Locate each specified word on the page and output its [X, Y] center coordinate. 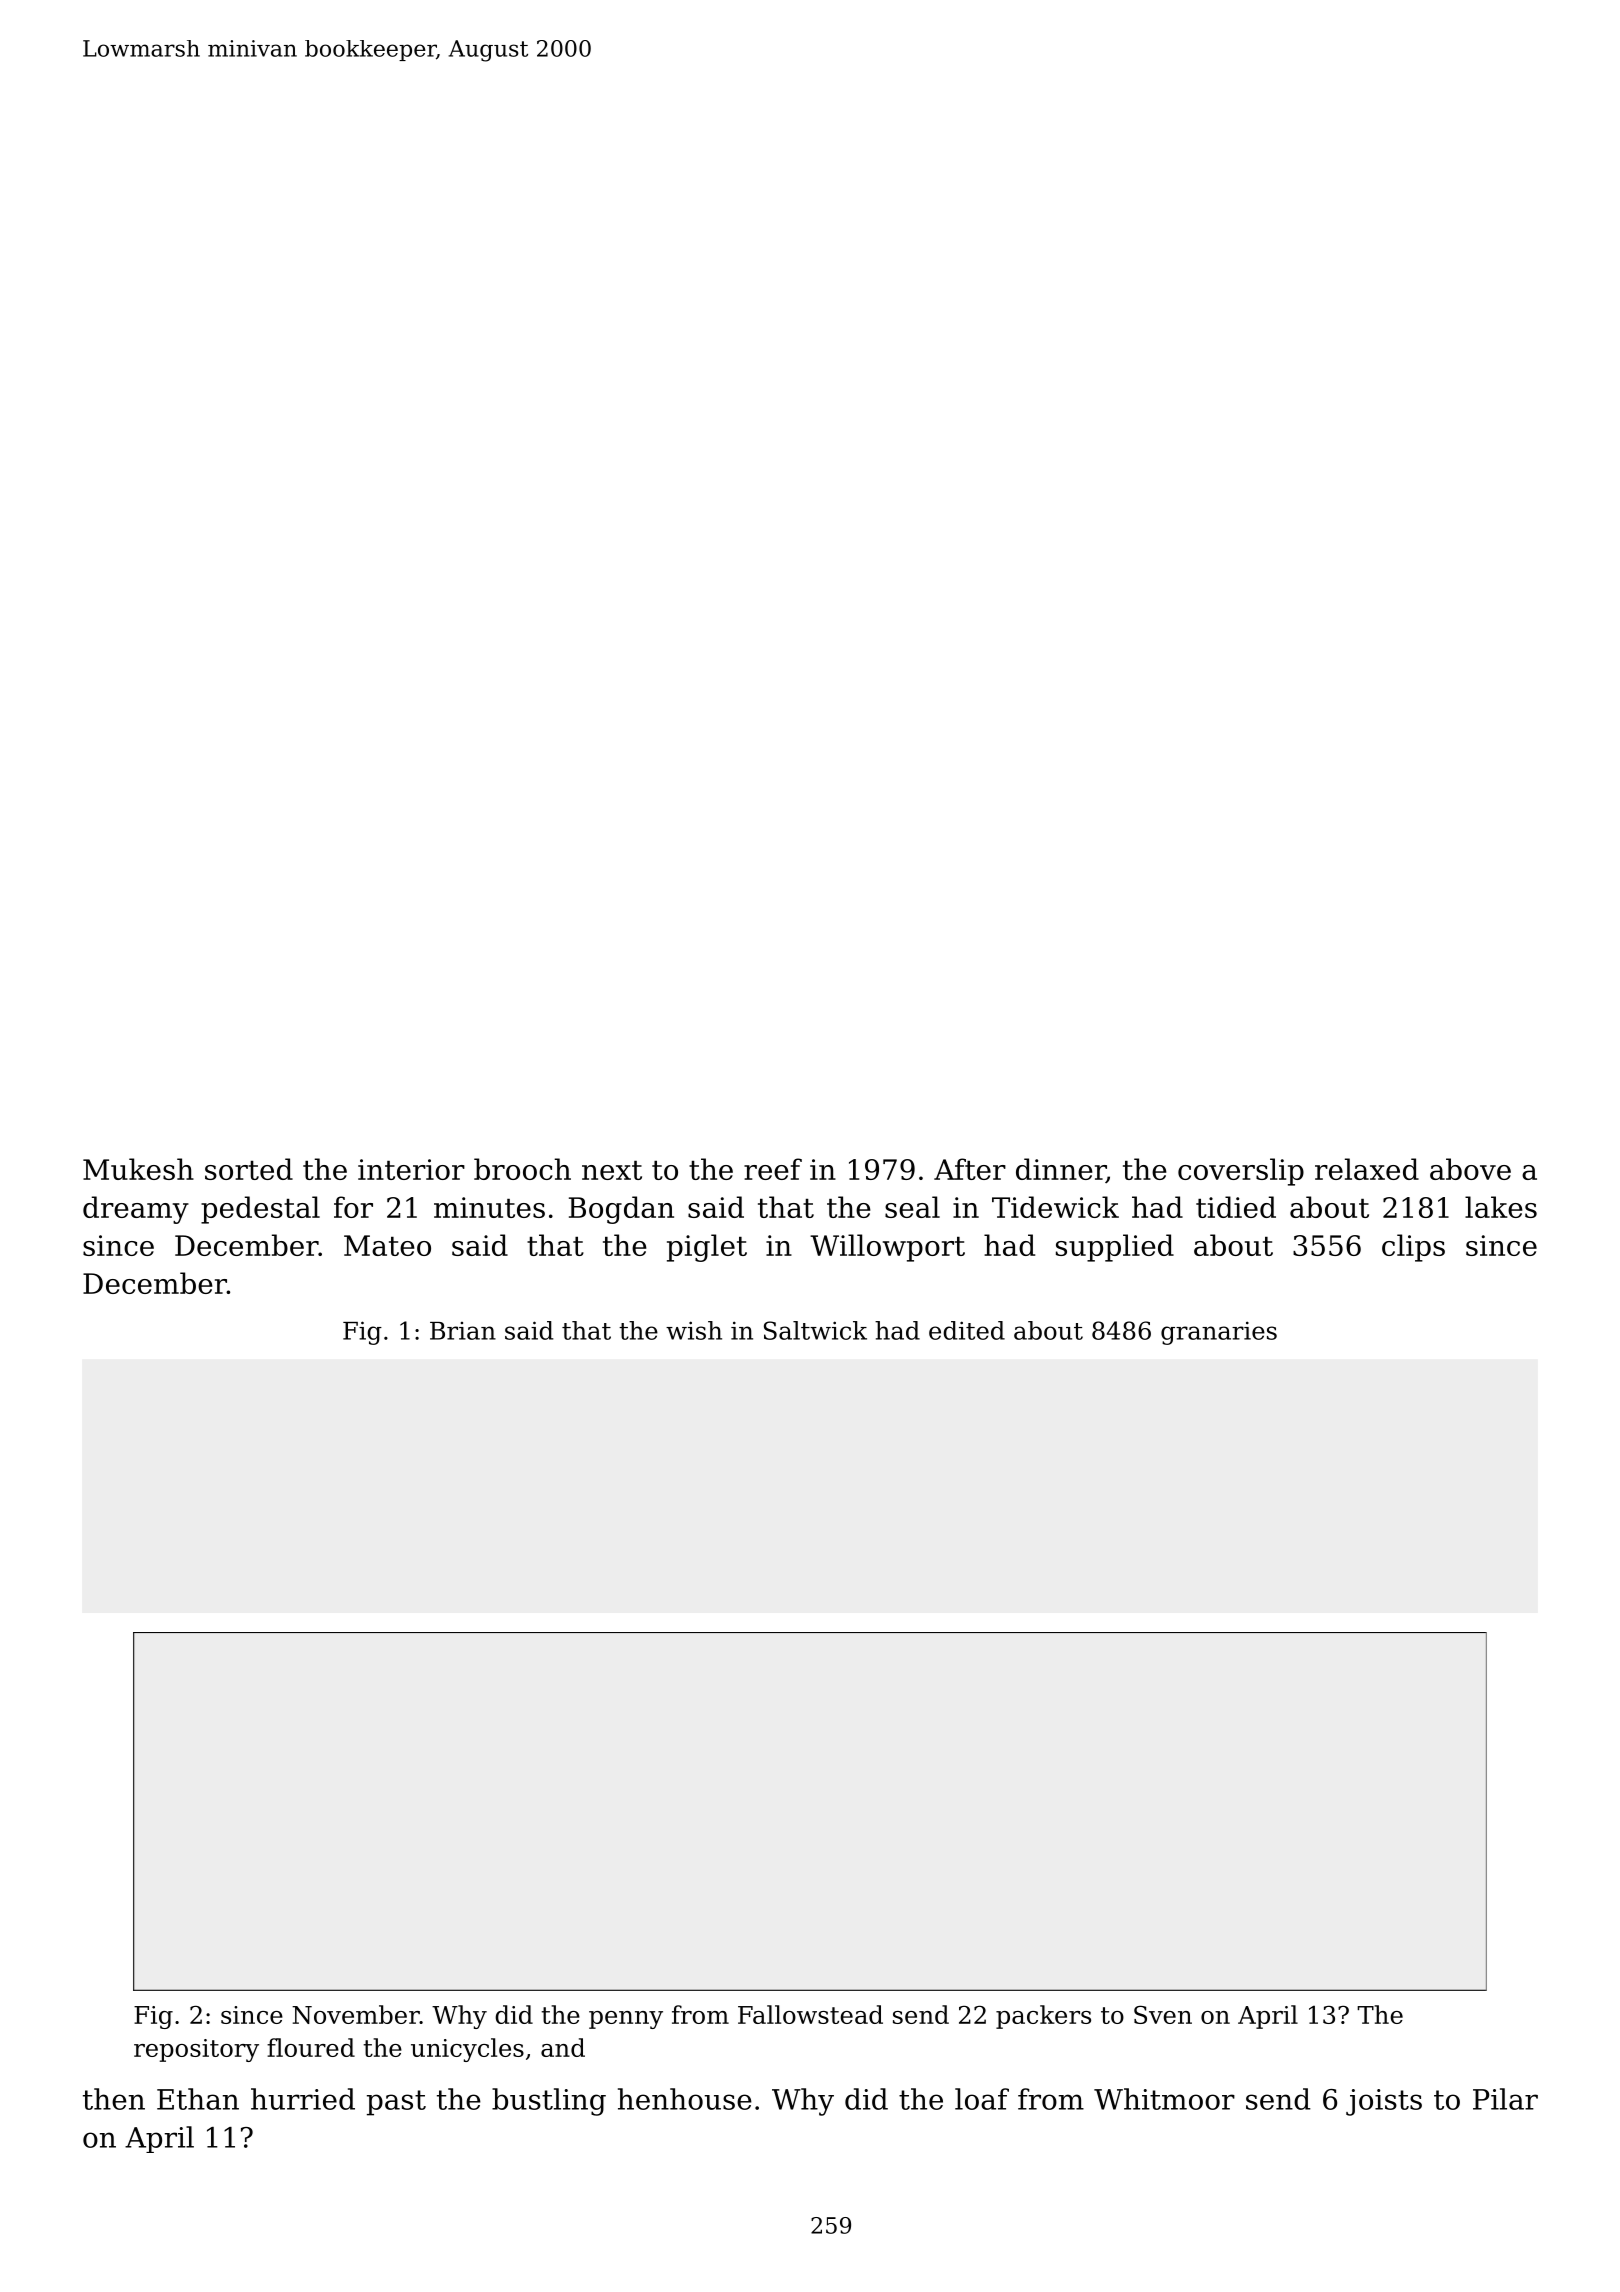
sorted [249, 1169]
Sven [1163, 2014]
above [1470, 1169]
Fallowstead [810, 2014]
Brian [463, 1331]
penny [626, 2020]
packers [1043, 2017]
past [396, 2103]
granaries [1219, 1333]
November [356, 2014]
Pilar [1505, 2099]
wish [694, 1330]
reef [773, 1169]
